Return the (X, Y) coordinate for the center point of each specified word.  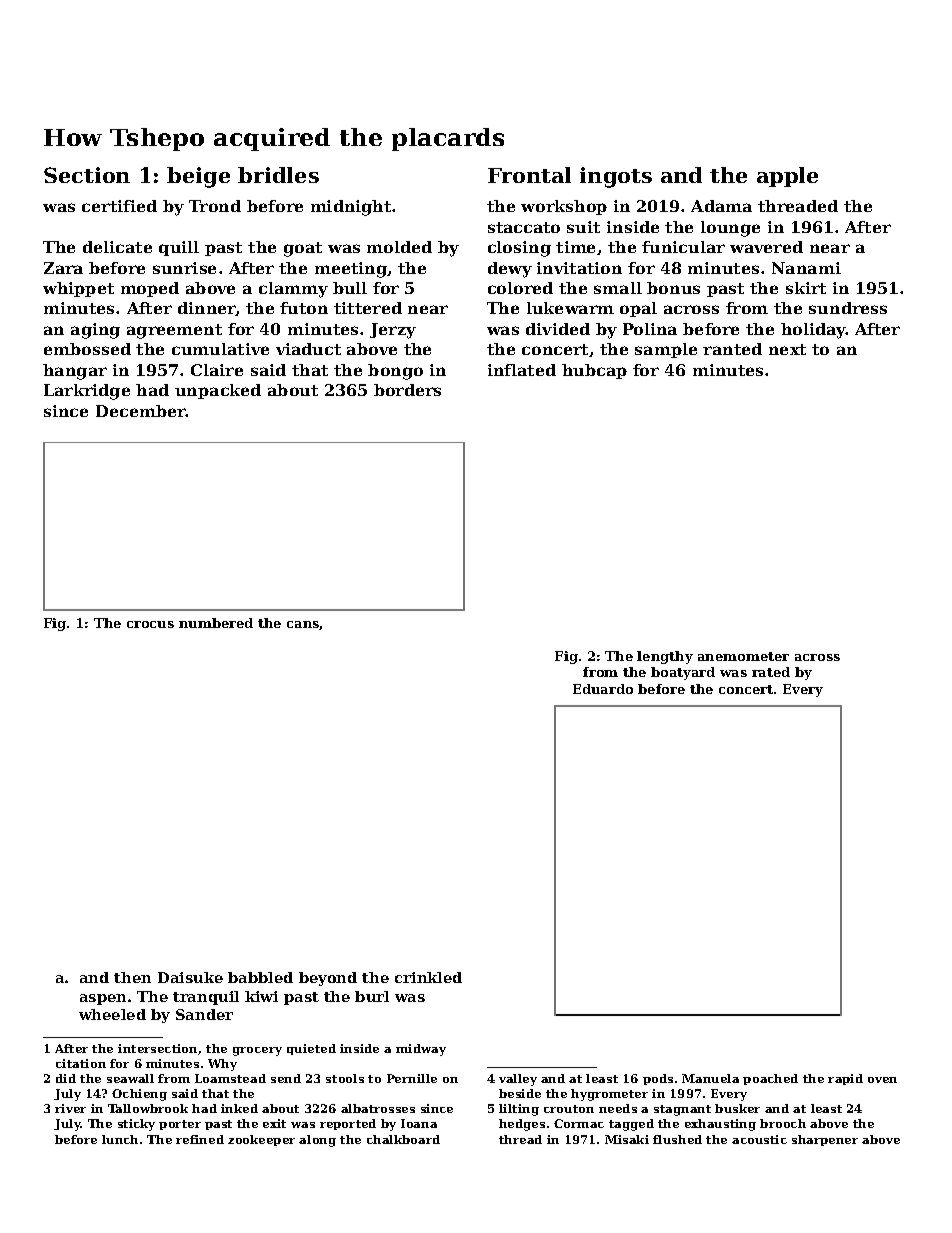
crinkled (428, 977)
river (70, 1108)
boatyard (683, 673)
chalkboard (403, 1139)
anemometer (743, 656)
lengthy (665, 657)
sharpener (825, 1140)
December (141, 411)
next (787, 349)
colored (520, 288)
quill (179, 248)
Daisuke (190, 977)
